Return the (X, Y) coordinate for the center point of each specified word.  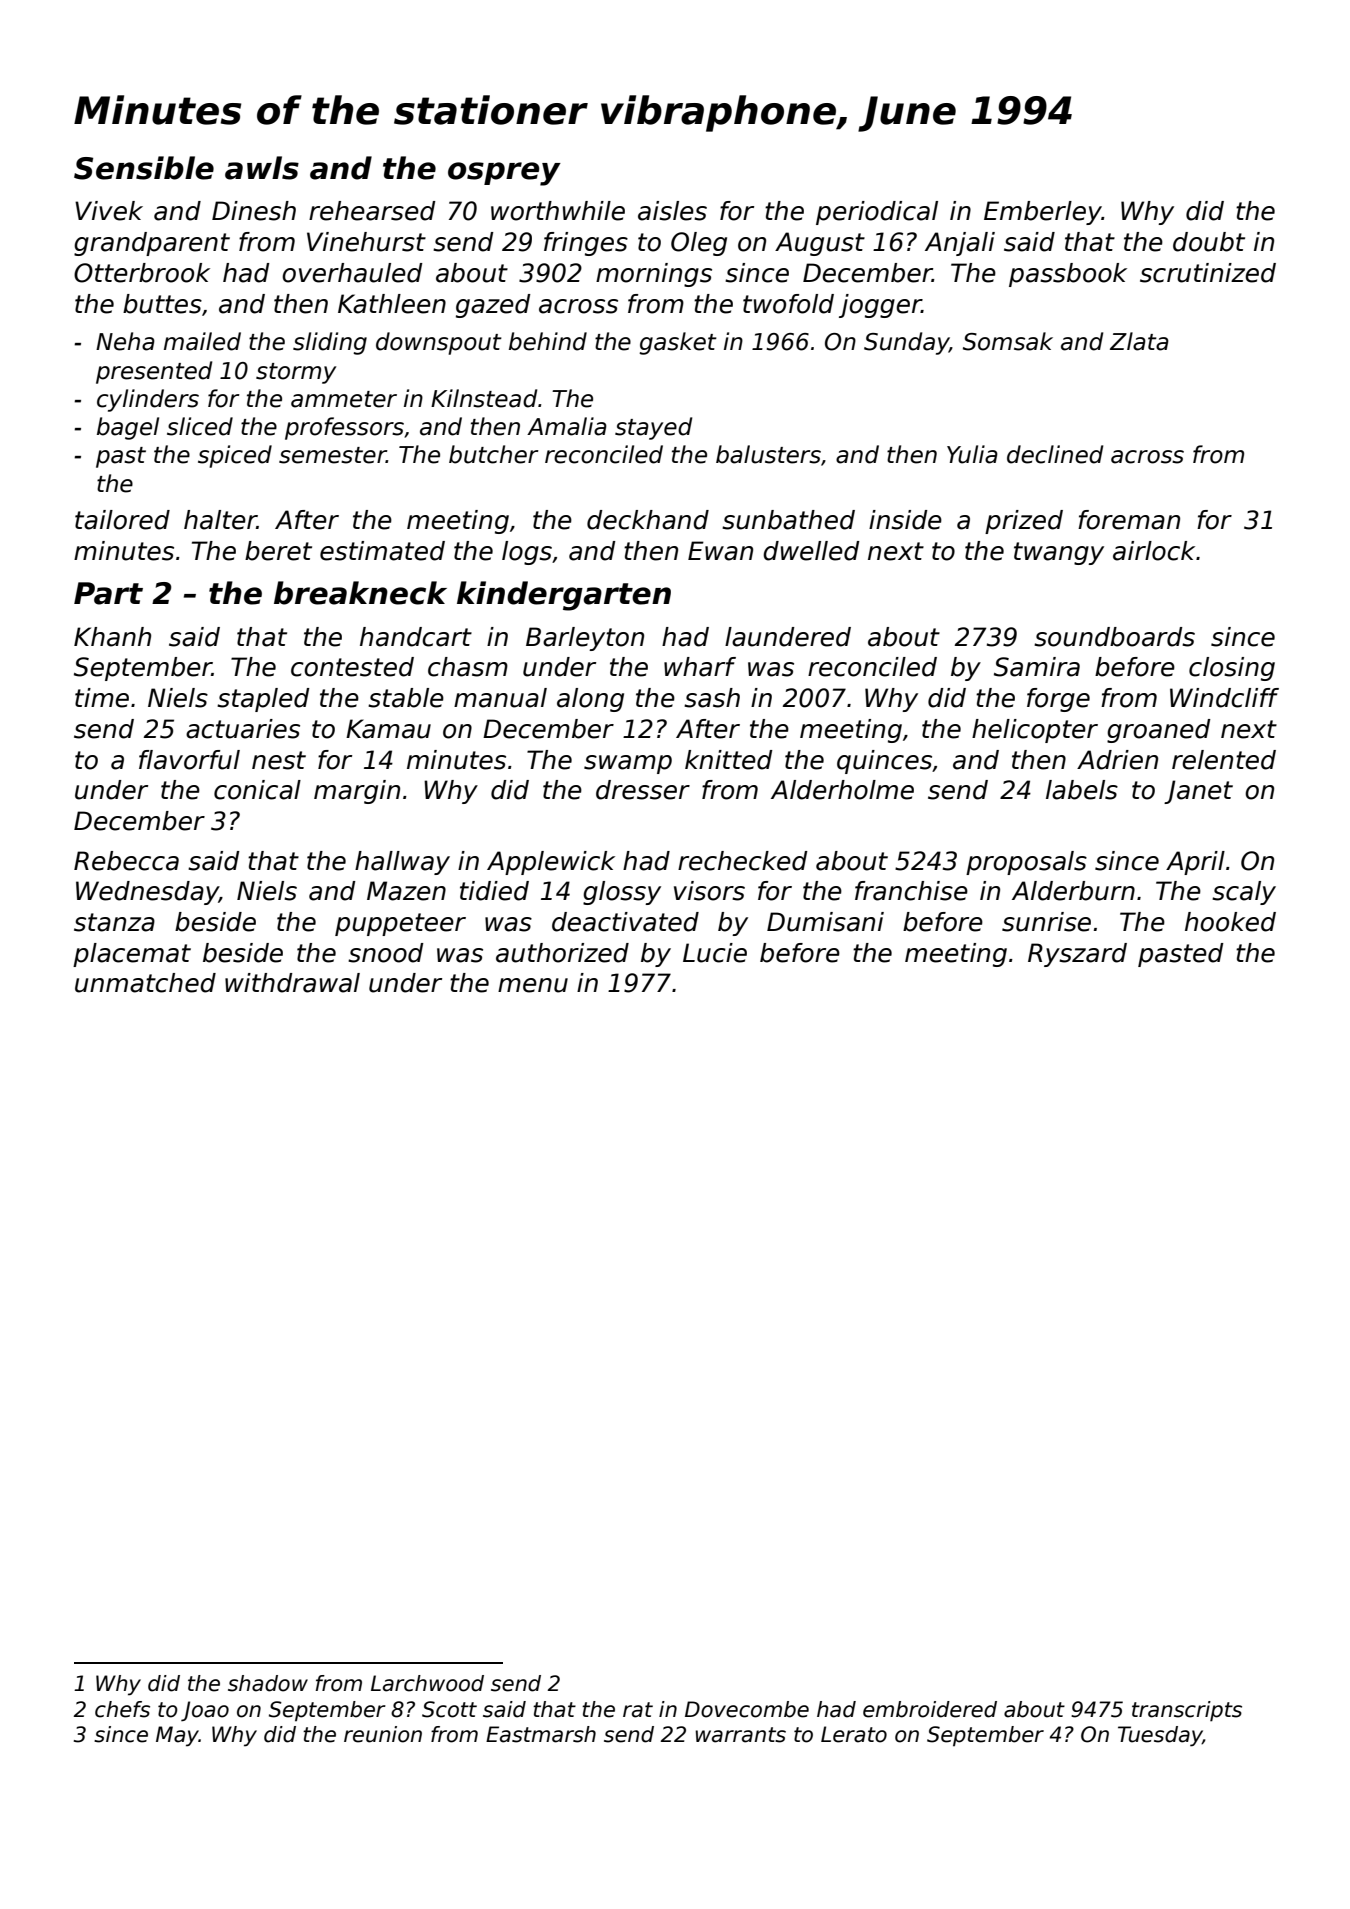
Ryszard (1077, 955)
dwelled (811, 551)
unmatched (145, 983)
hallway (402, 863)
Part (108, 593)
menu (533, 985)
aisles (672, 211)
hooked (1230, 922)
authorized (562, 953)
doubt (1209, 242)
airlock (1154, 551)
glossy (622, 893)
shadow (268, 1683)
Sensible (144, 168)
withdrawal (292, 983)
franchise (911, 891)
